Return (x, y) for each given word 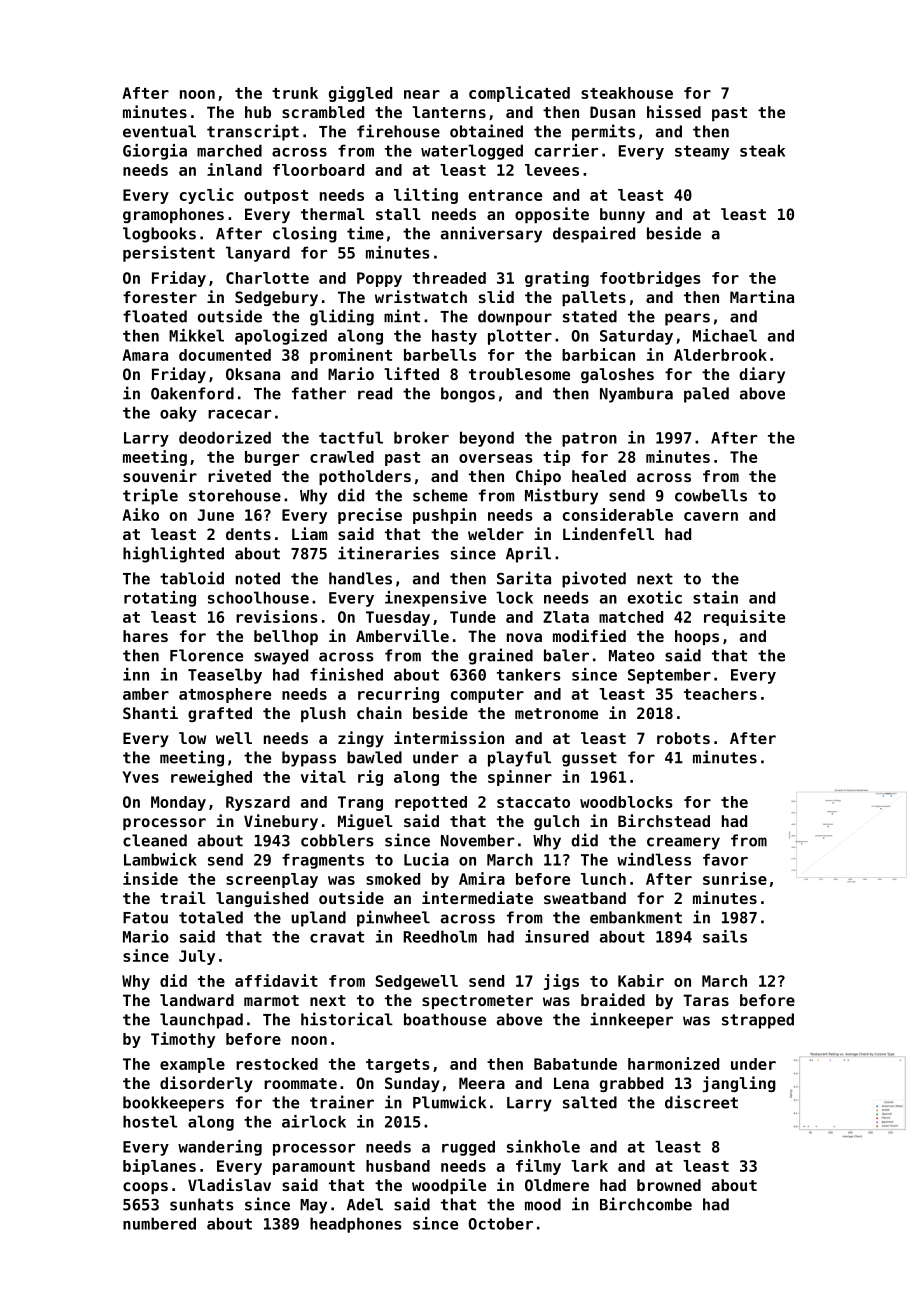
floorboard (318, 170)
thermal (333, 214)
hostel (150, 1121)
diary (762, 375)
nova (524, 637)
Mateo (632, 656)
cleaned (155, 840)
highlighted (173, 554)
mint (402, 316)
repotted (431, 803)
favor (725, 859)
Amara (145, 355)
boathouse (445, 1019)
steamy (702, 152)
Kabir (641, 980)
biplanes (159, 1167)
